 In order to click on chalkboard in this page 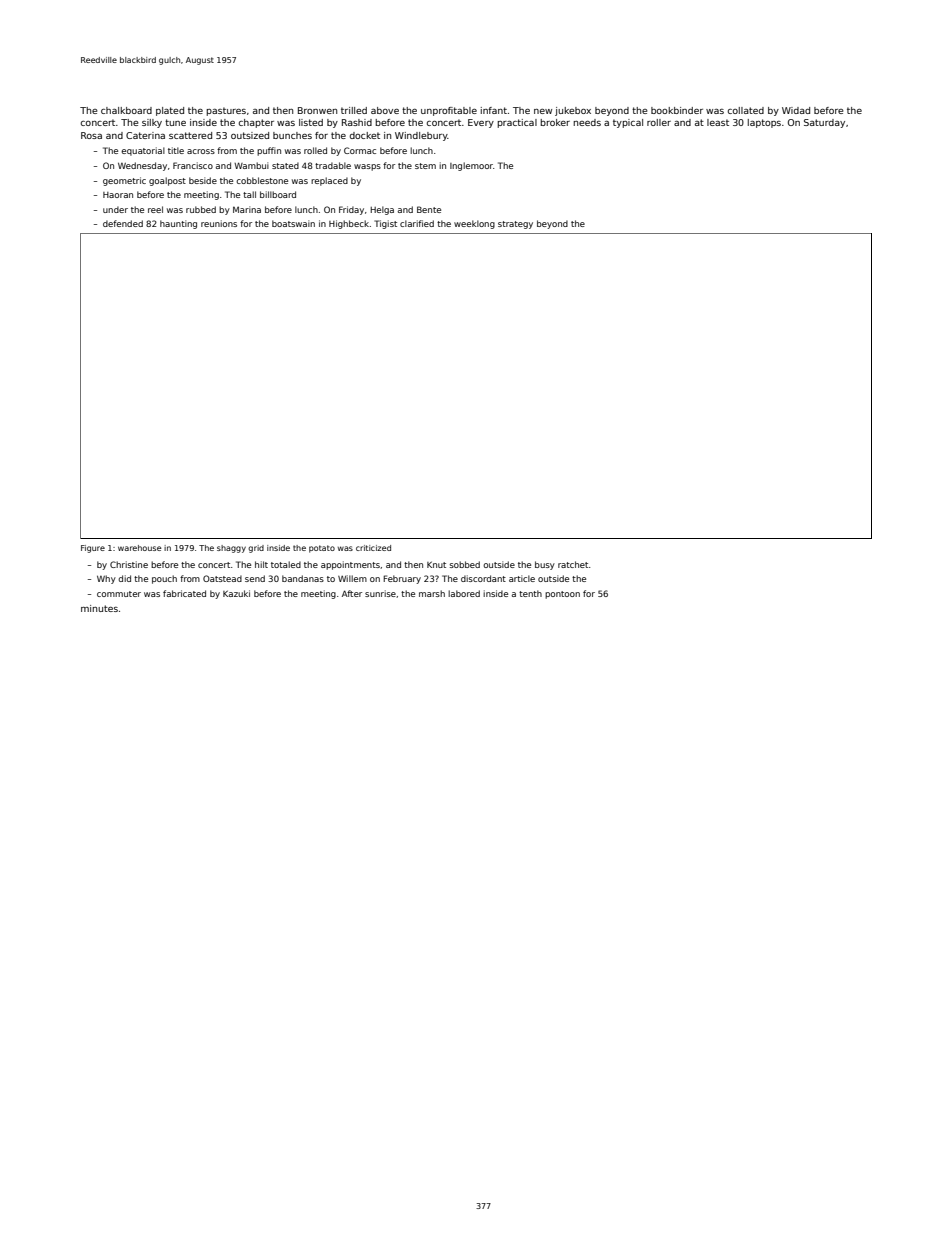, I will do `click(126, 110)`.
